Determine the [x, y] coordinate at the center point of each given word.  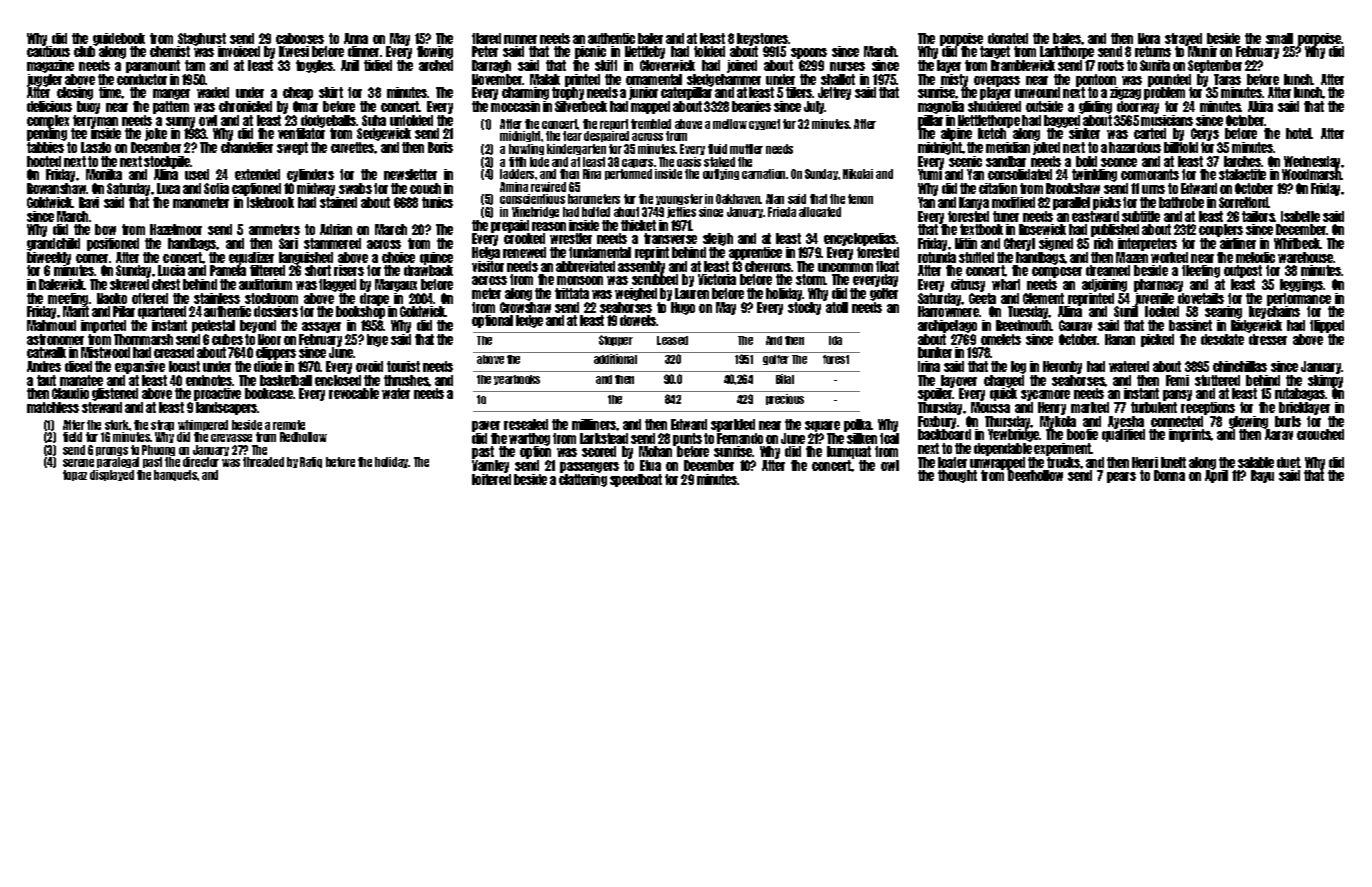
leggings [1301, 285]
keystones [763, 39]
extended [257, 174]
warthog [529, 439]
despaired [606, 136]
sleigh [718, 239]
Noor [269, 339]
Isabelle [1300, 216]
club [84, 52]
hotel [1299, 133]
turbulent [1154, 407]
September [1215, 66]
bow [105, 229]
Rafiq [311, 462]
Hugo [683, 308]
